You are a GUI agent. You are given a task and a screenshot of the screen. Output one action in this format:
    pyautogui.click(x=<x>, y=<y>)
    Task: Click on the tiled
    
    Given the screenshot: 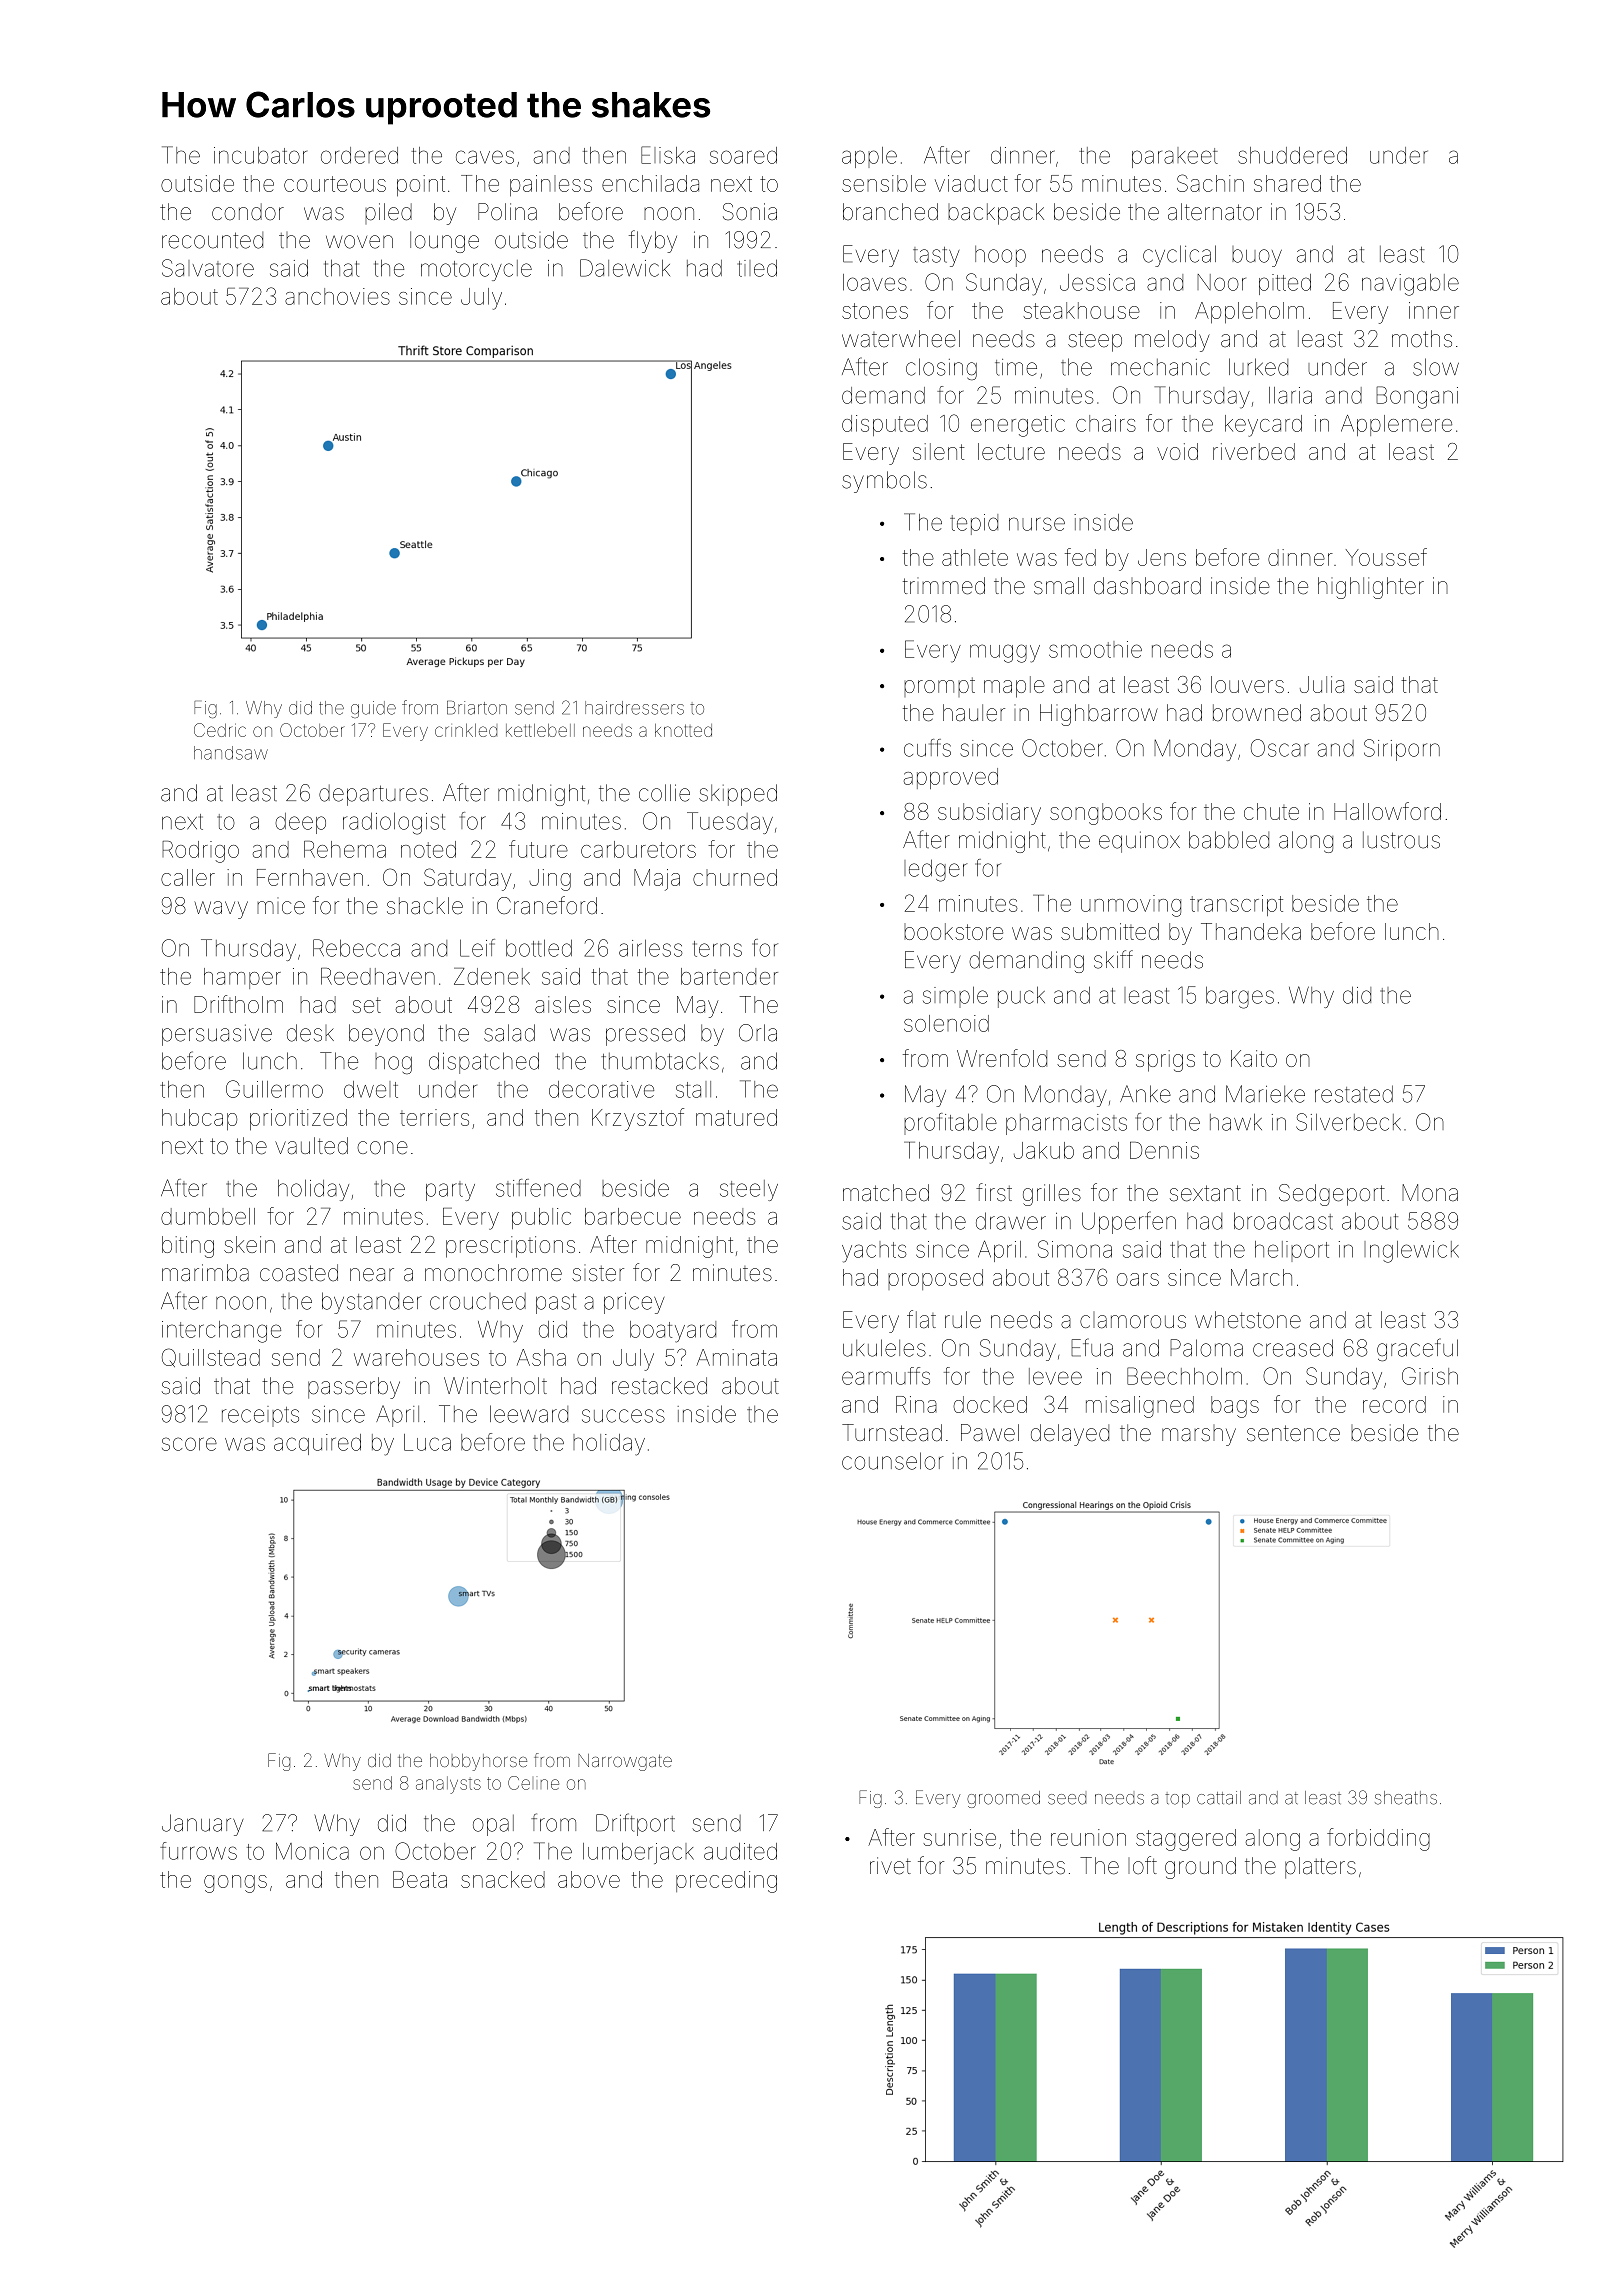 What is the action you would take?
    pyautogui.click(x=757, y=268)
